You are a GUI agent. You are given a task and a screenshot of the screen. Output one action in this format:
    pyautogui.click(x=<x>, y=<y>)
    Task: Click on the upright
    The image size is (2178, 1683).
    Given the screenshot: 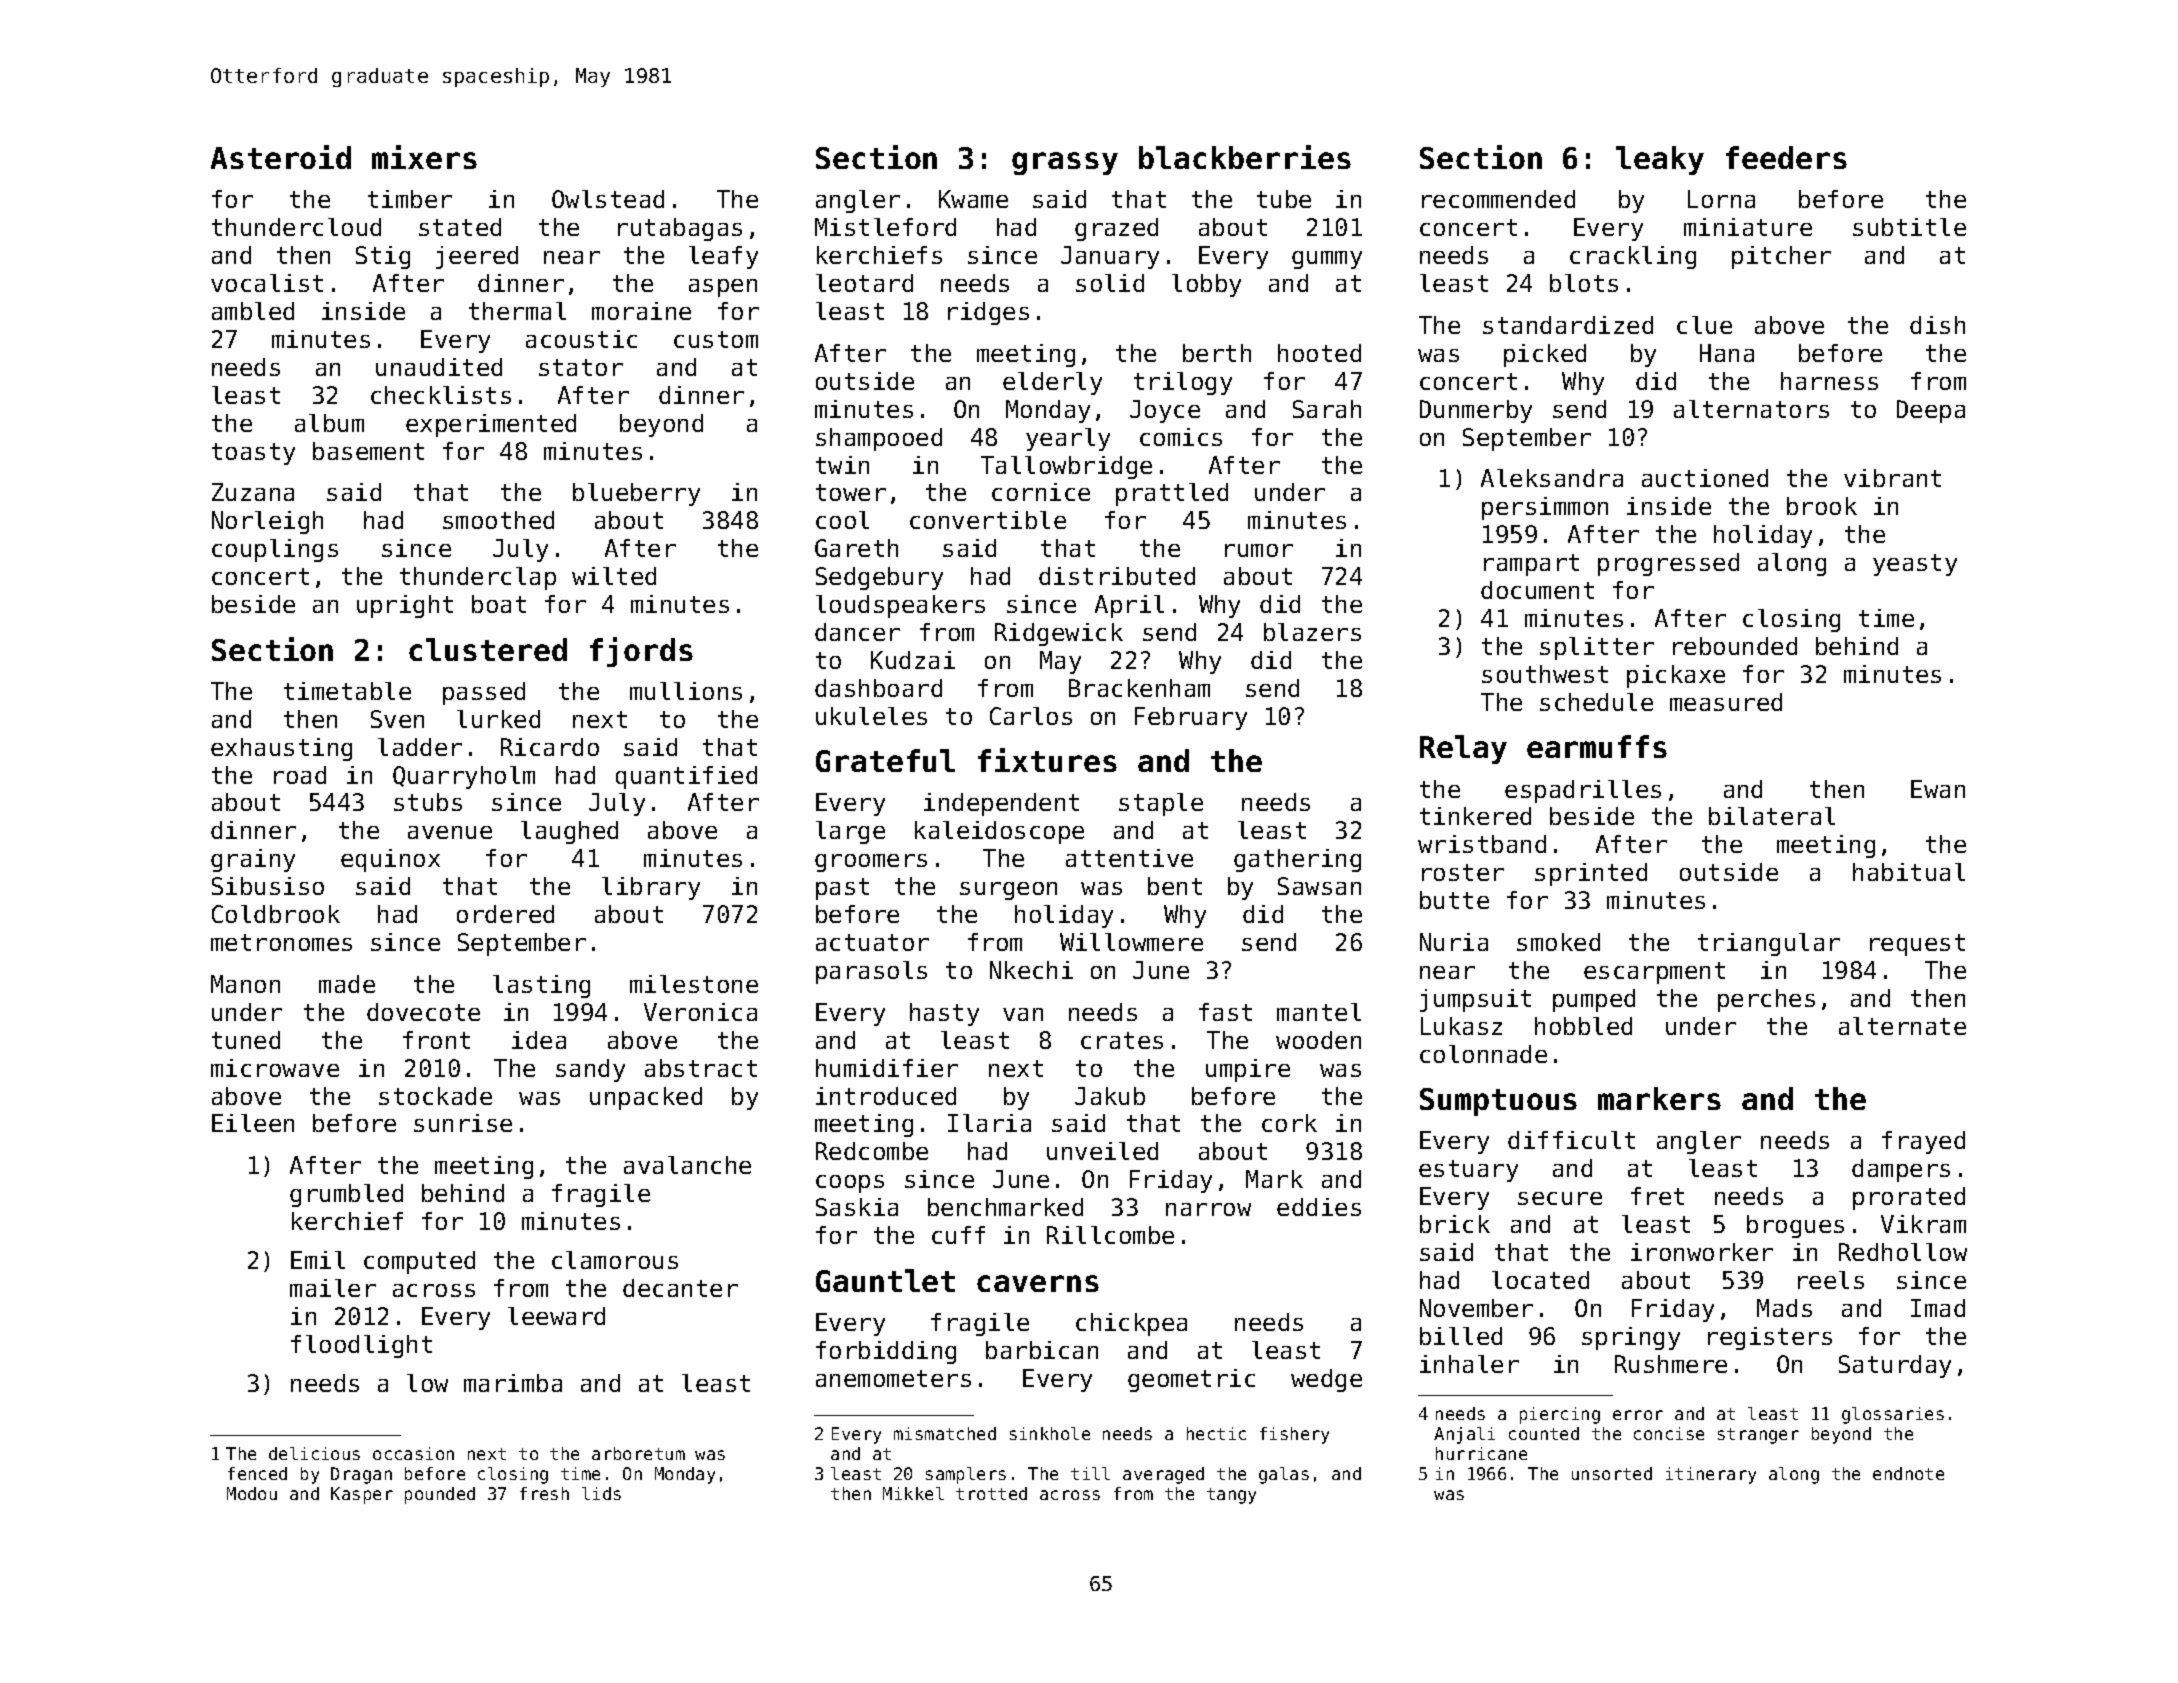 What is the action you would take?
    pyautogui.click(x=405, y=606)
